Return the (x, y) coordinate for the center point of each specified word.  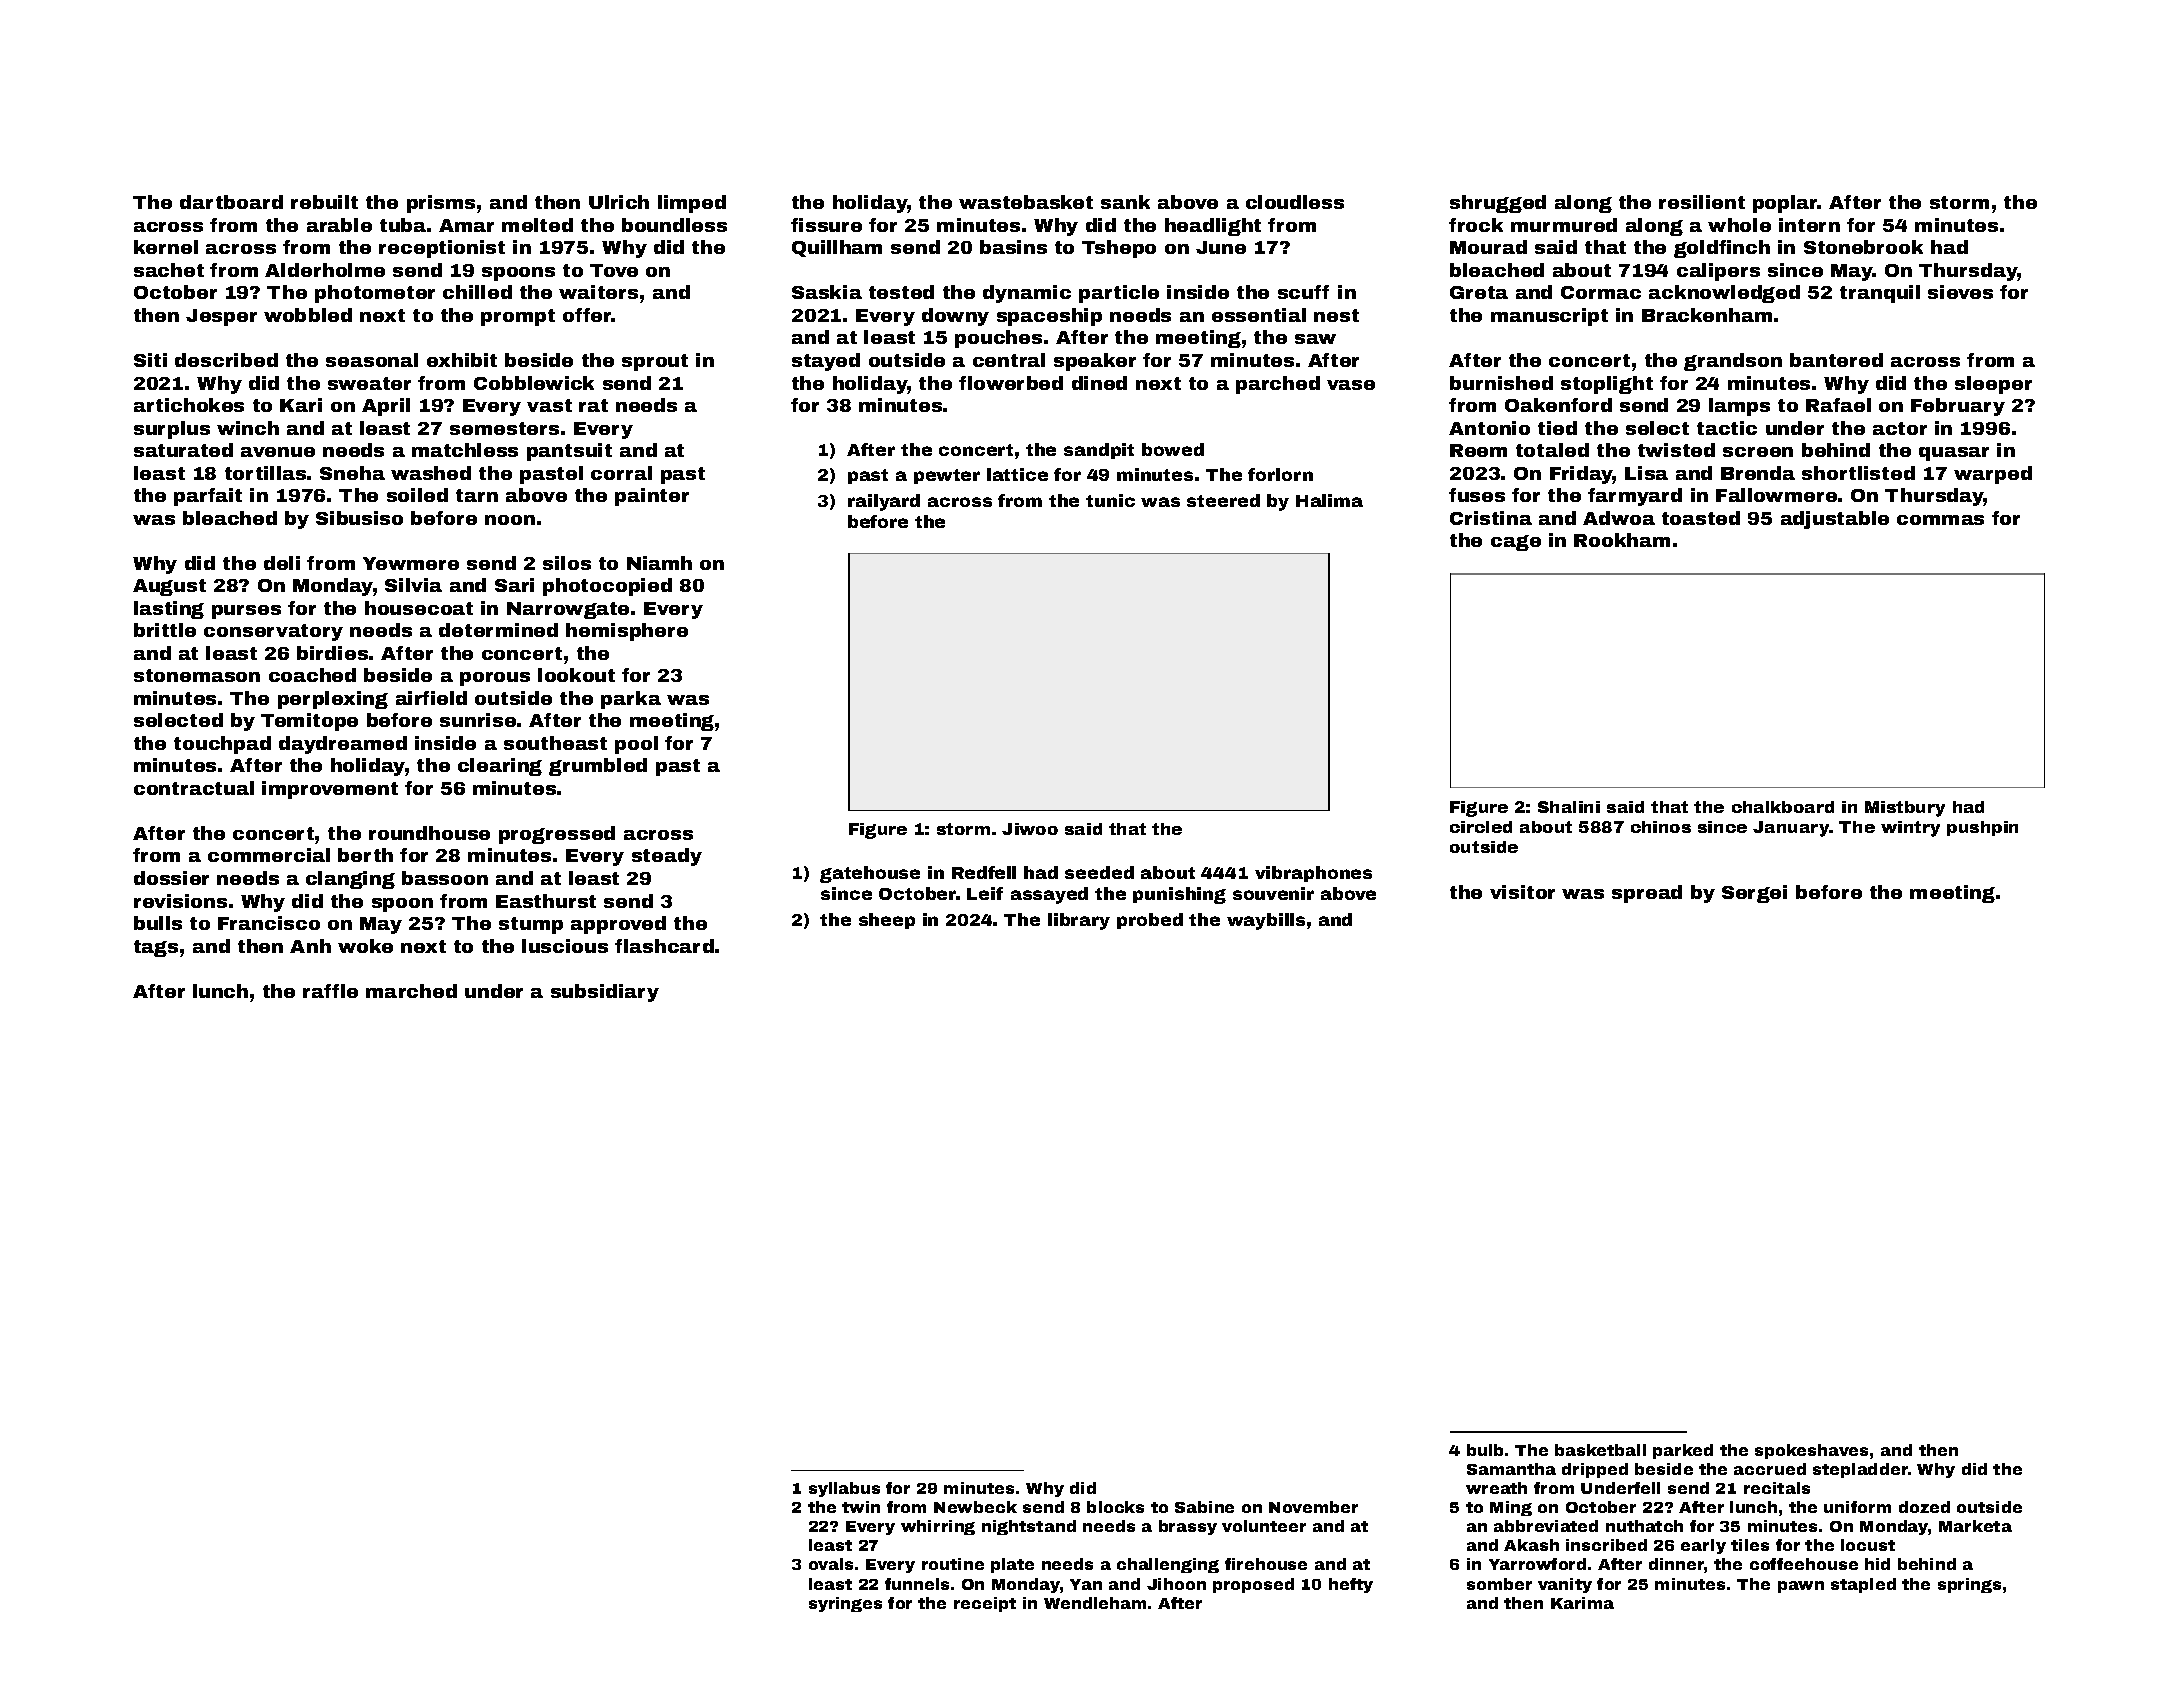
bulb (1485, 1450)
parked (1683, 1451)
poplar (1785, 204)
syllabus (844, 1489)
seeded (1099, 872)
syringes (845, 1604)
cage (1516, 543)
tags (156, 948)
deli (282, 563)
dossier (171, 878)
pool (636, 745)
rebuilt (324, 202)
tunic (1110, 500)
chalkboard (1783, 807)
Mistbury (1905, 809)
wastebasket (1026, 202)
